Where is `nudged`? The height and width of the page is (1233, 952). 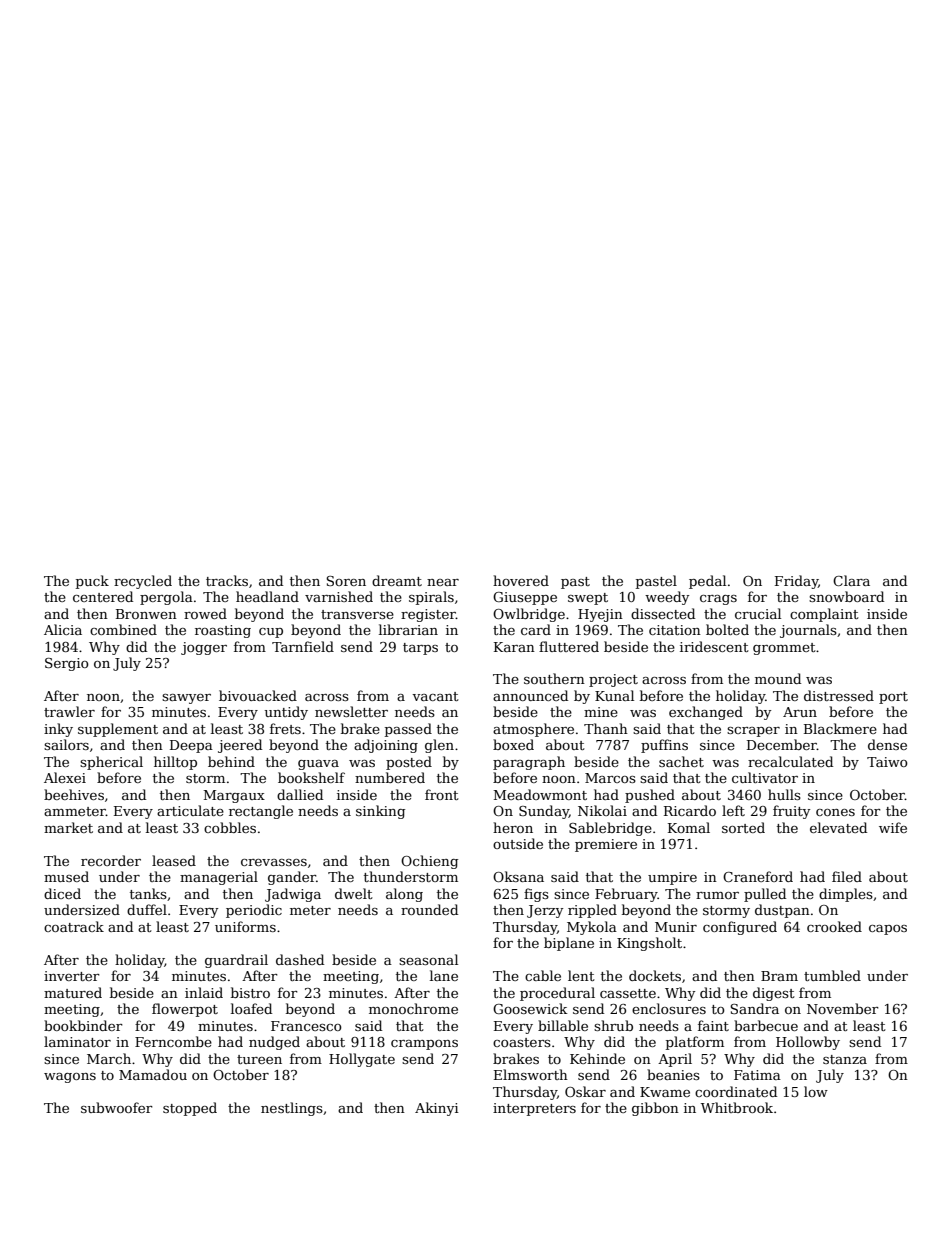
nudged is located at coordinates (274, 1043).
